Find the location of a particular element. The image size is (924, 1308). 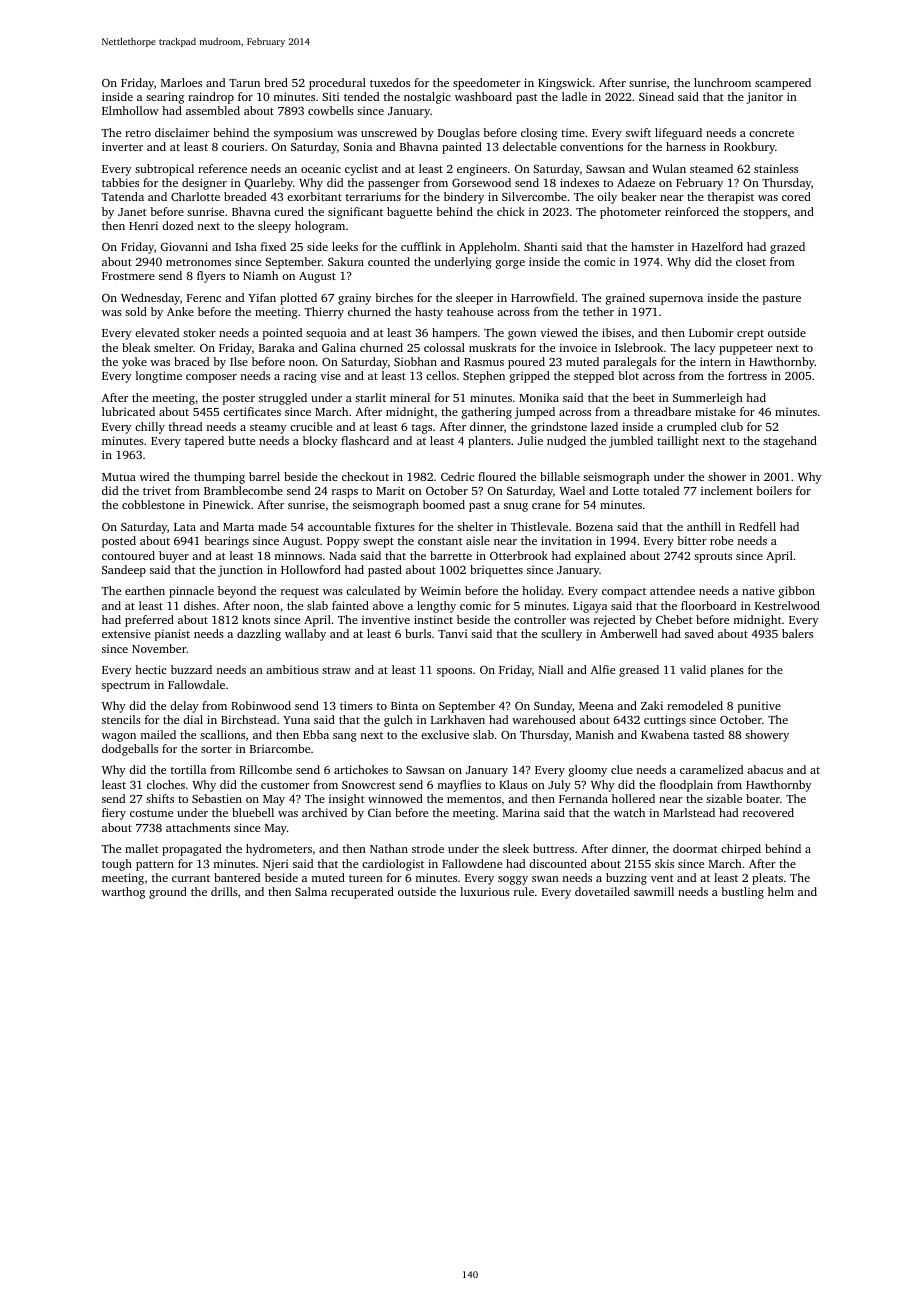

Janet is located at coordinates (132, 212).
